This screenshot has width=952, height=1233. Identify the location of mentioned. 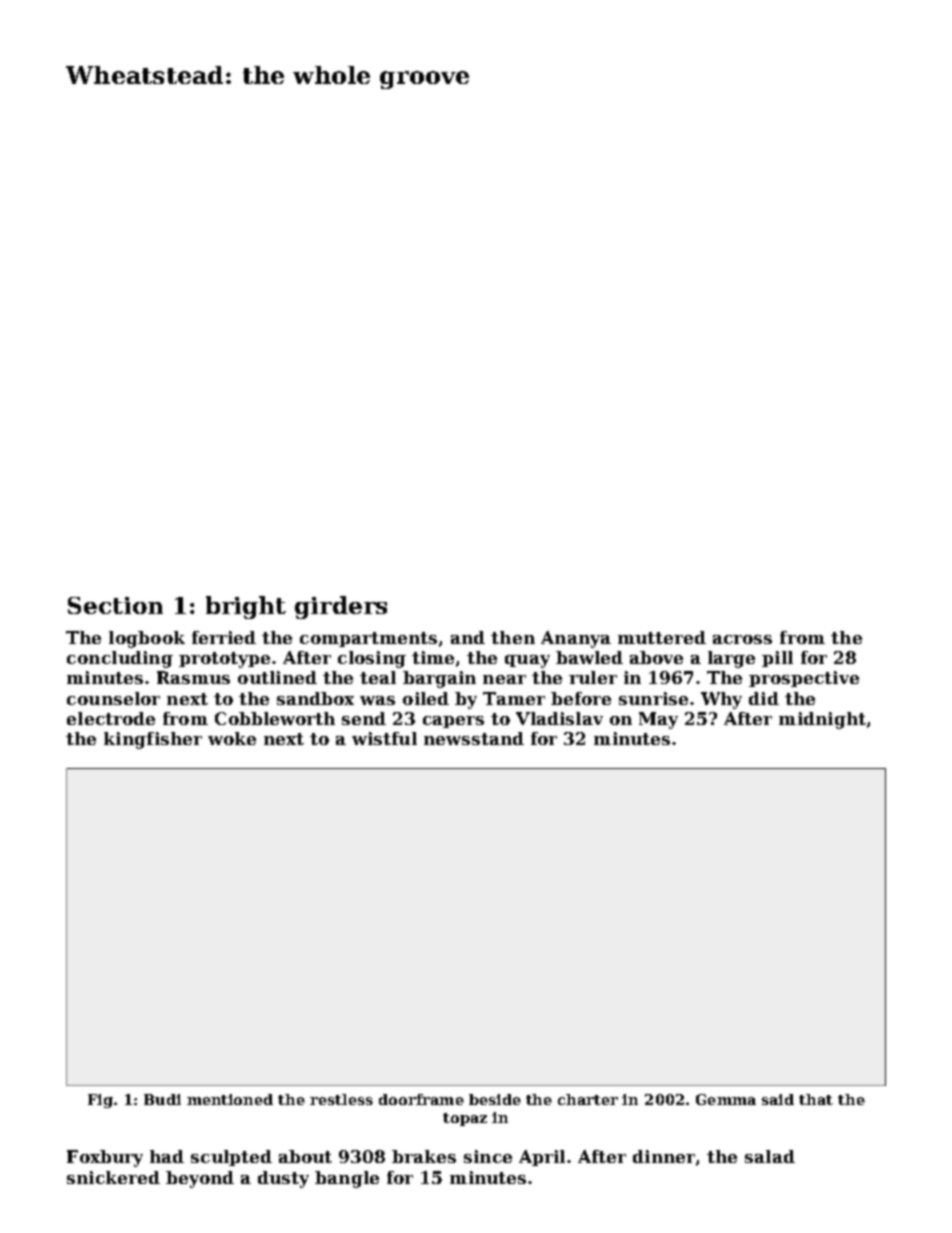
(230, 1099).
